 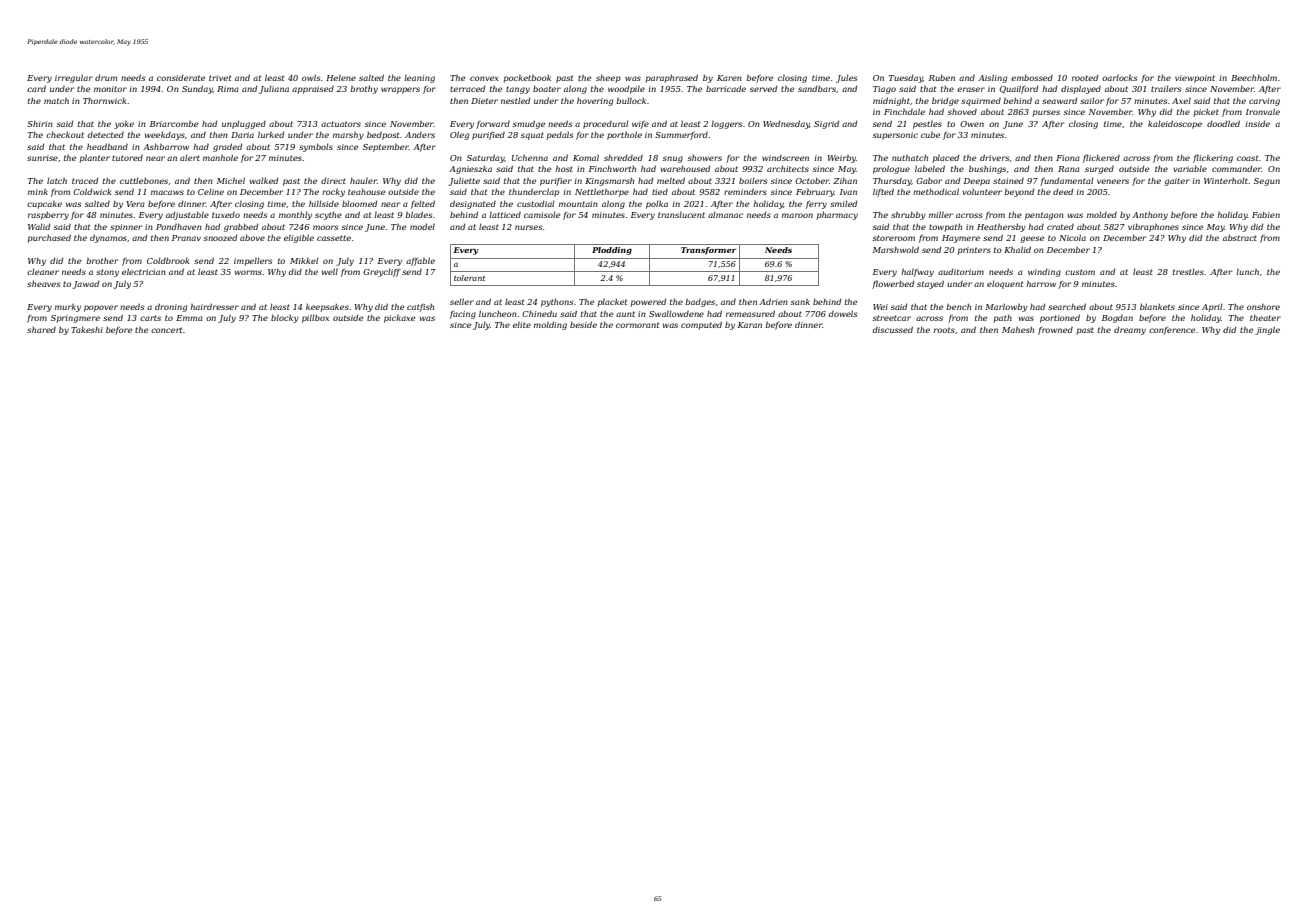 I want to click on symbols, so click(x=316, y=147).
